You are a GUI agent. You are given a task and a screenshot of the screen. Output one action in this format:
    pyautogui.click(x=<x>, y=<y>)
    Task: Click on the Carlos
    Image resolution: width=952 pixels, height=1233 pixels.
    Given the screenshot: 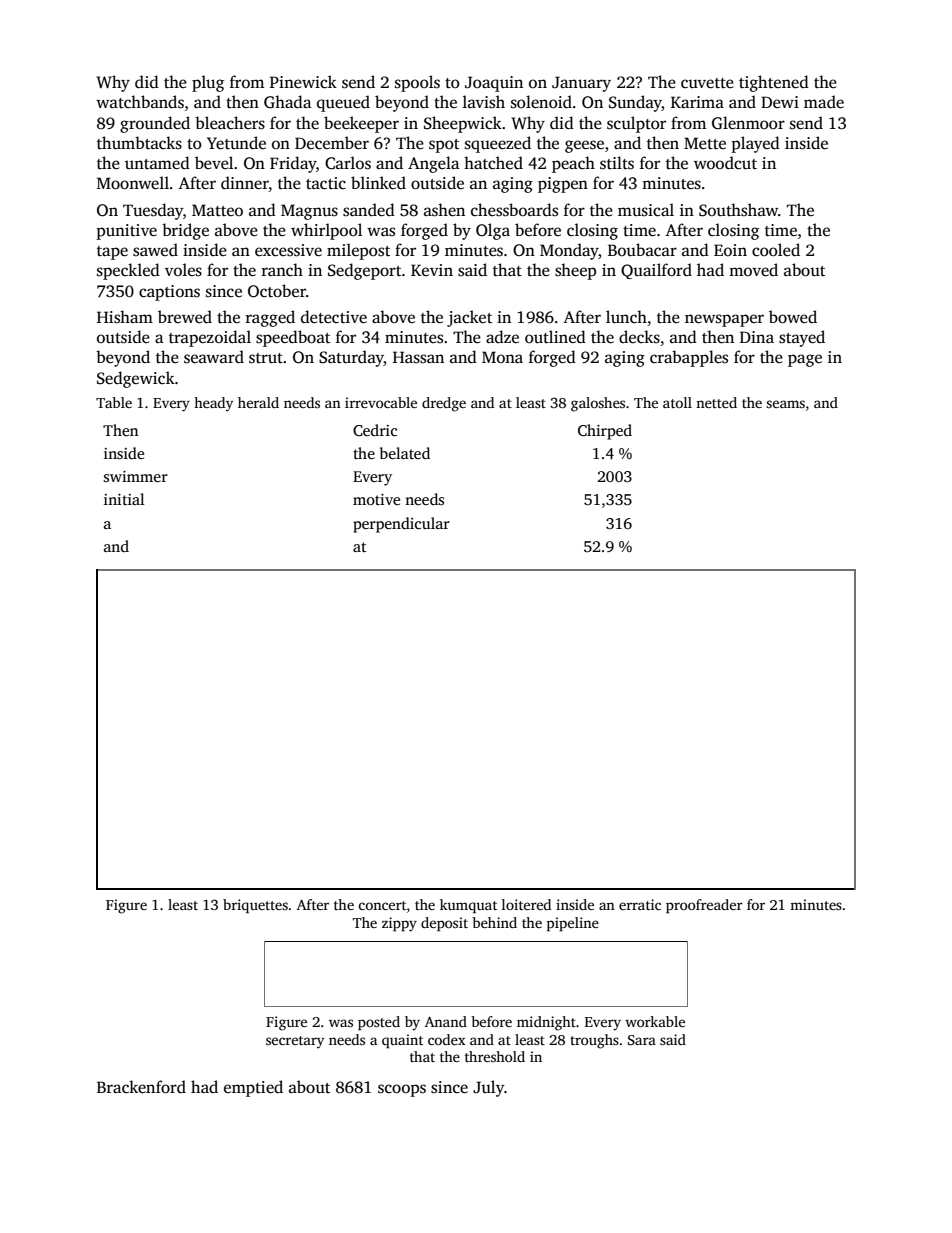 What is the action you would take?
    pyautogui.click(x=348, y=163)
